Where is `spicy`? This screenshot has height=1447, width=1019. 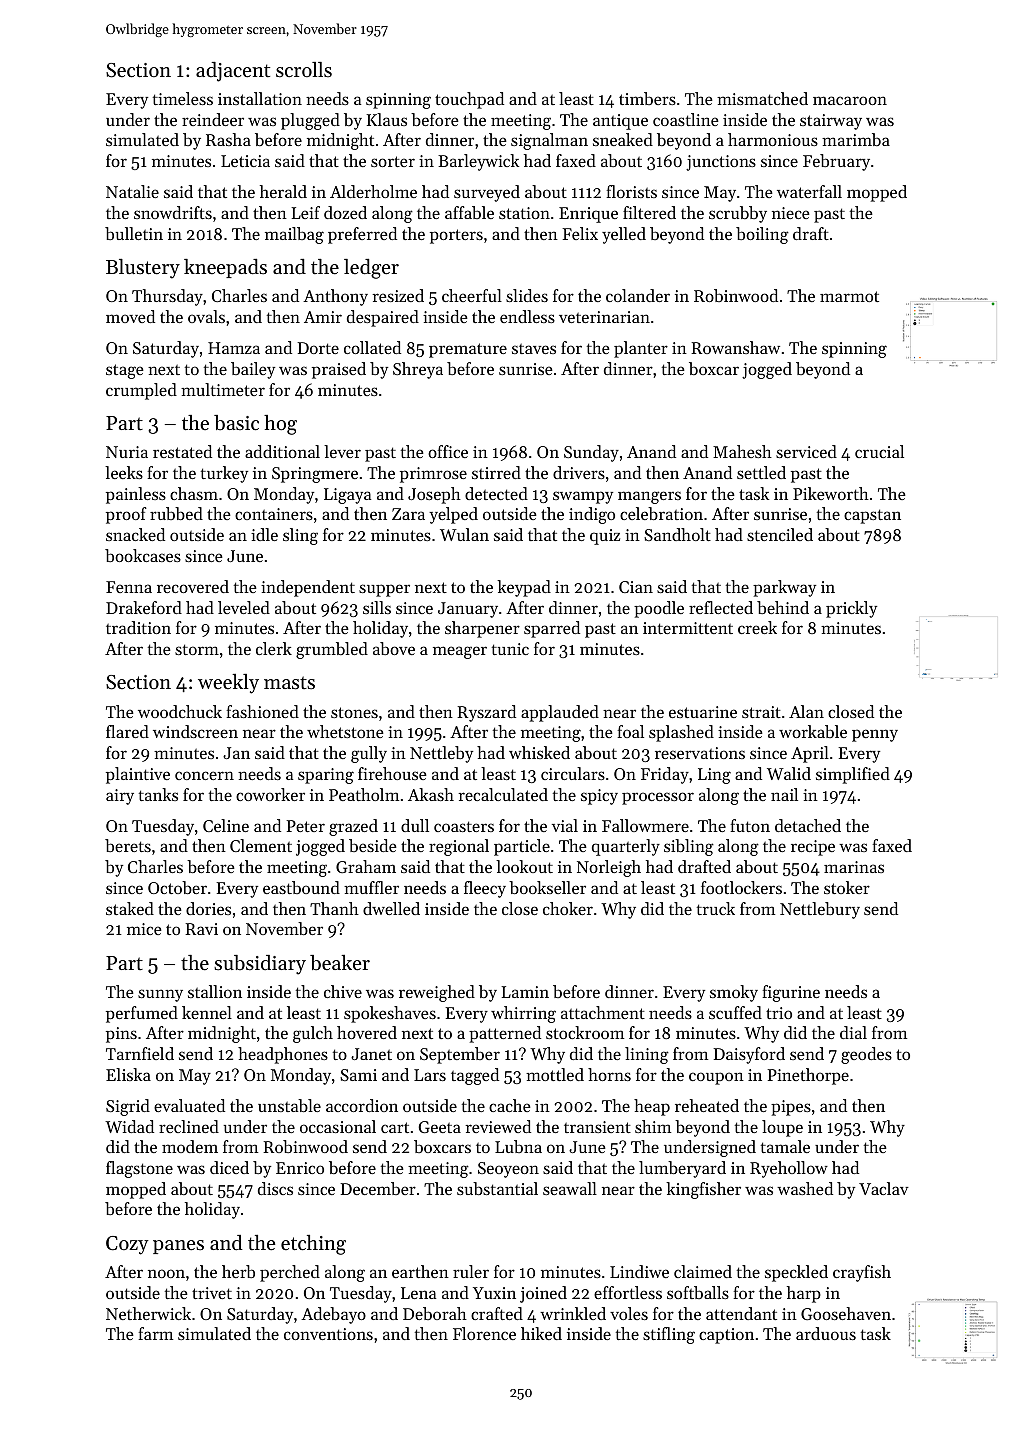
spicy is located at coordinates (599, 797).
